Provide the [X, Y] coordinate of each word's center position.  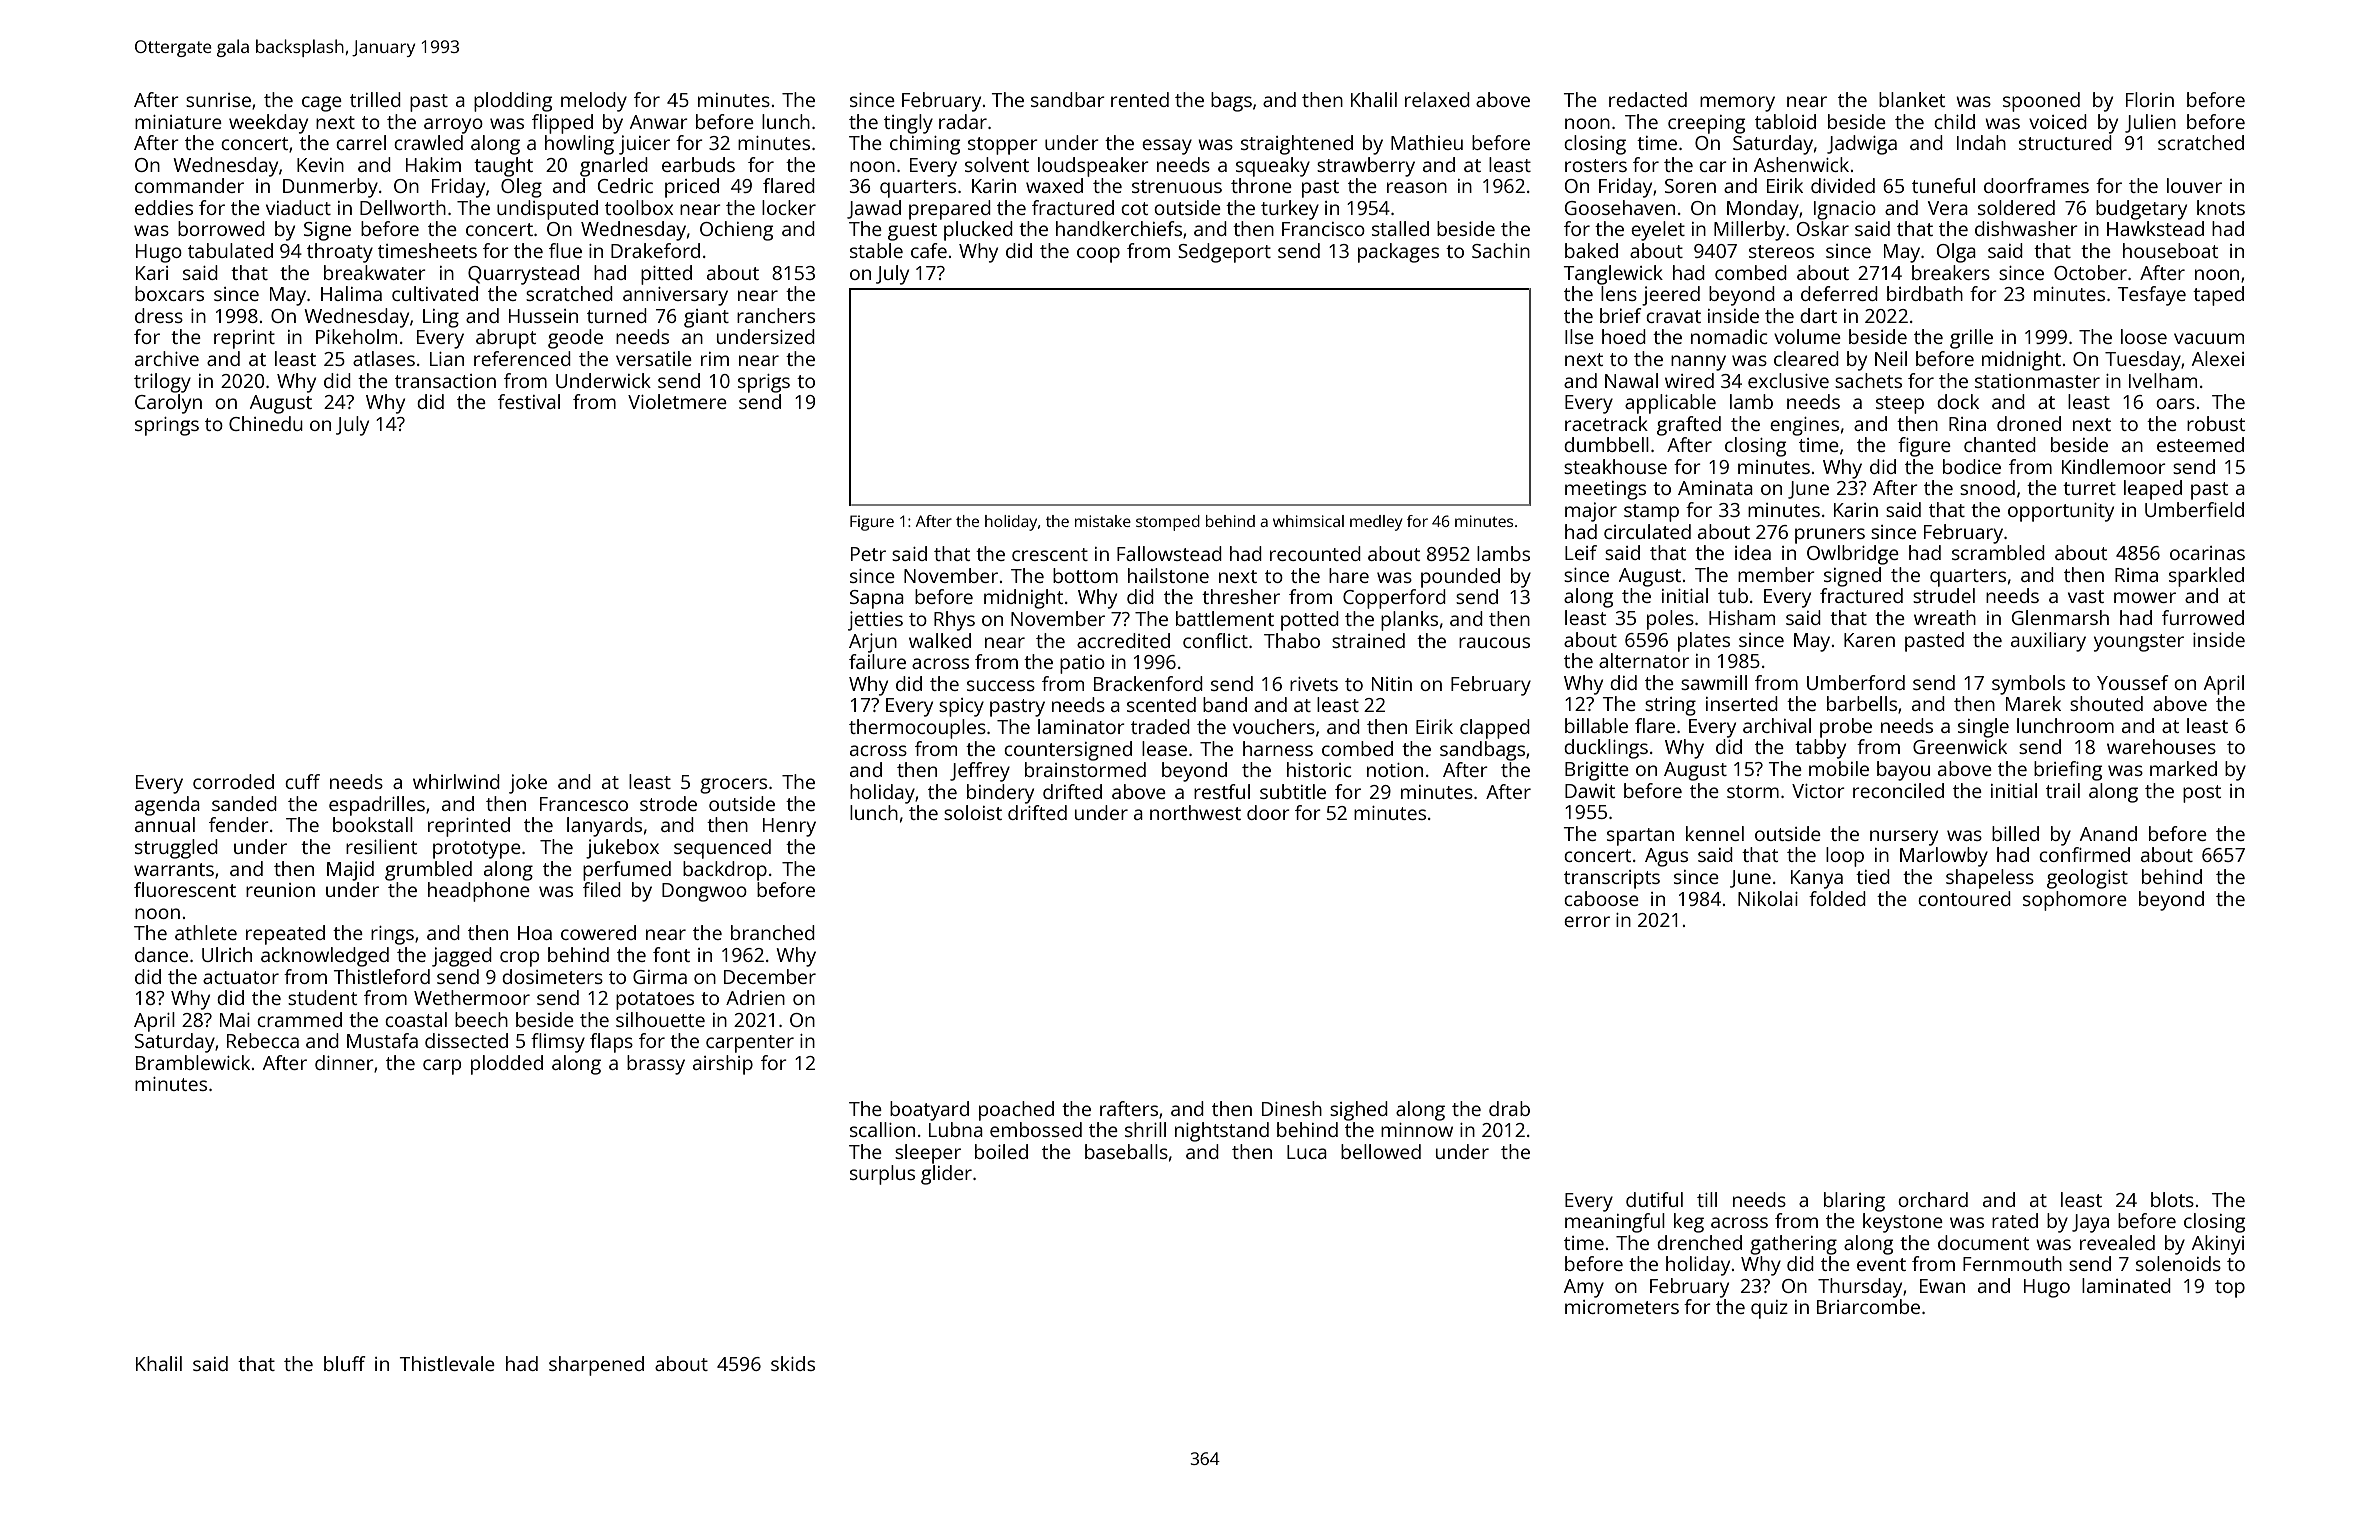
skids [793, 1363]
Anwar [659, 122]
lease [1164, 748]
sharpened [596, 1366]
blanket [1912, 99]
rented [1140, 99]
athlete [206, 932]
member [1776, 574]
